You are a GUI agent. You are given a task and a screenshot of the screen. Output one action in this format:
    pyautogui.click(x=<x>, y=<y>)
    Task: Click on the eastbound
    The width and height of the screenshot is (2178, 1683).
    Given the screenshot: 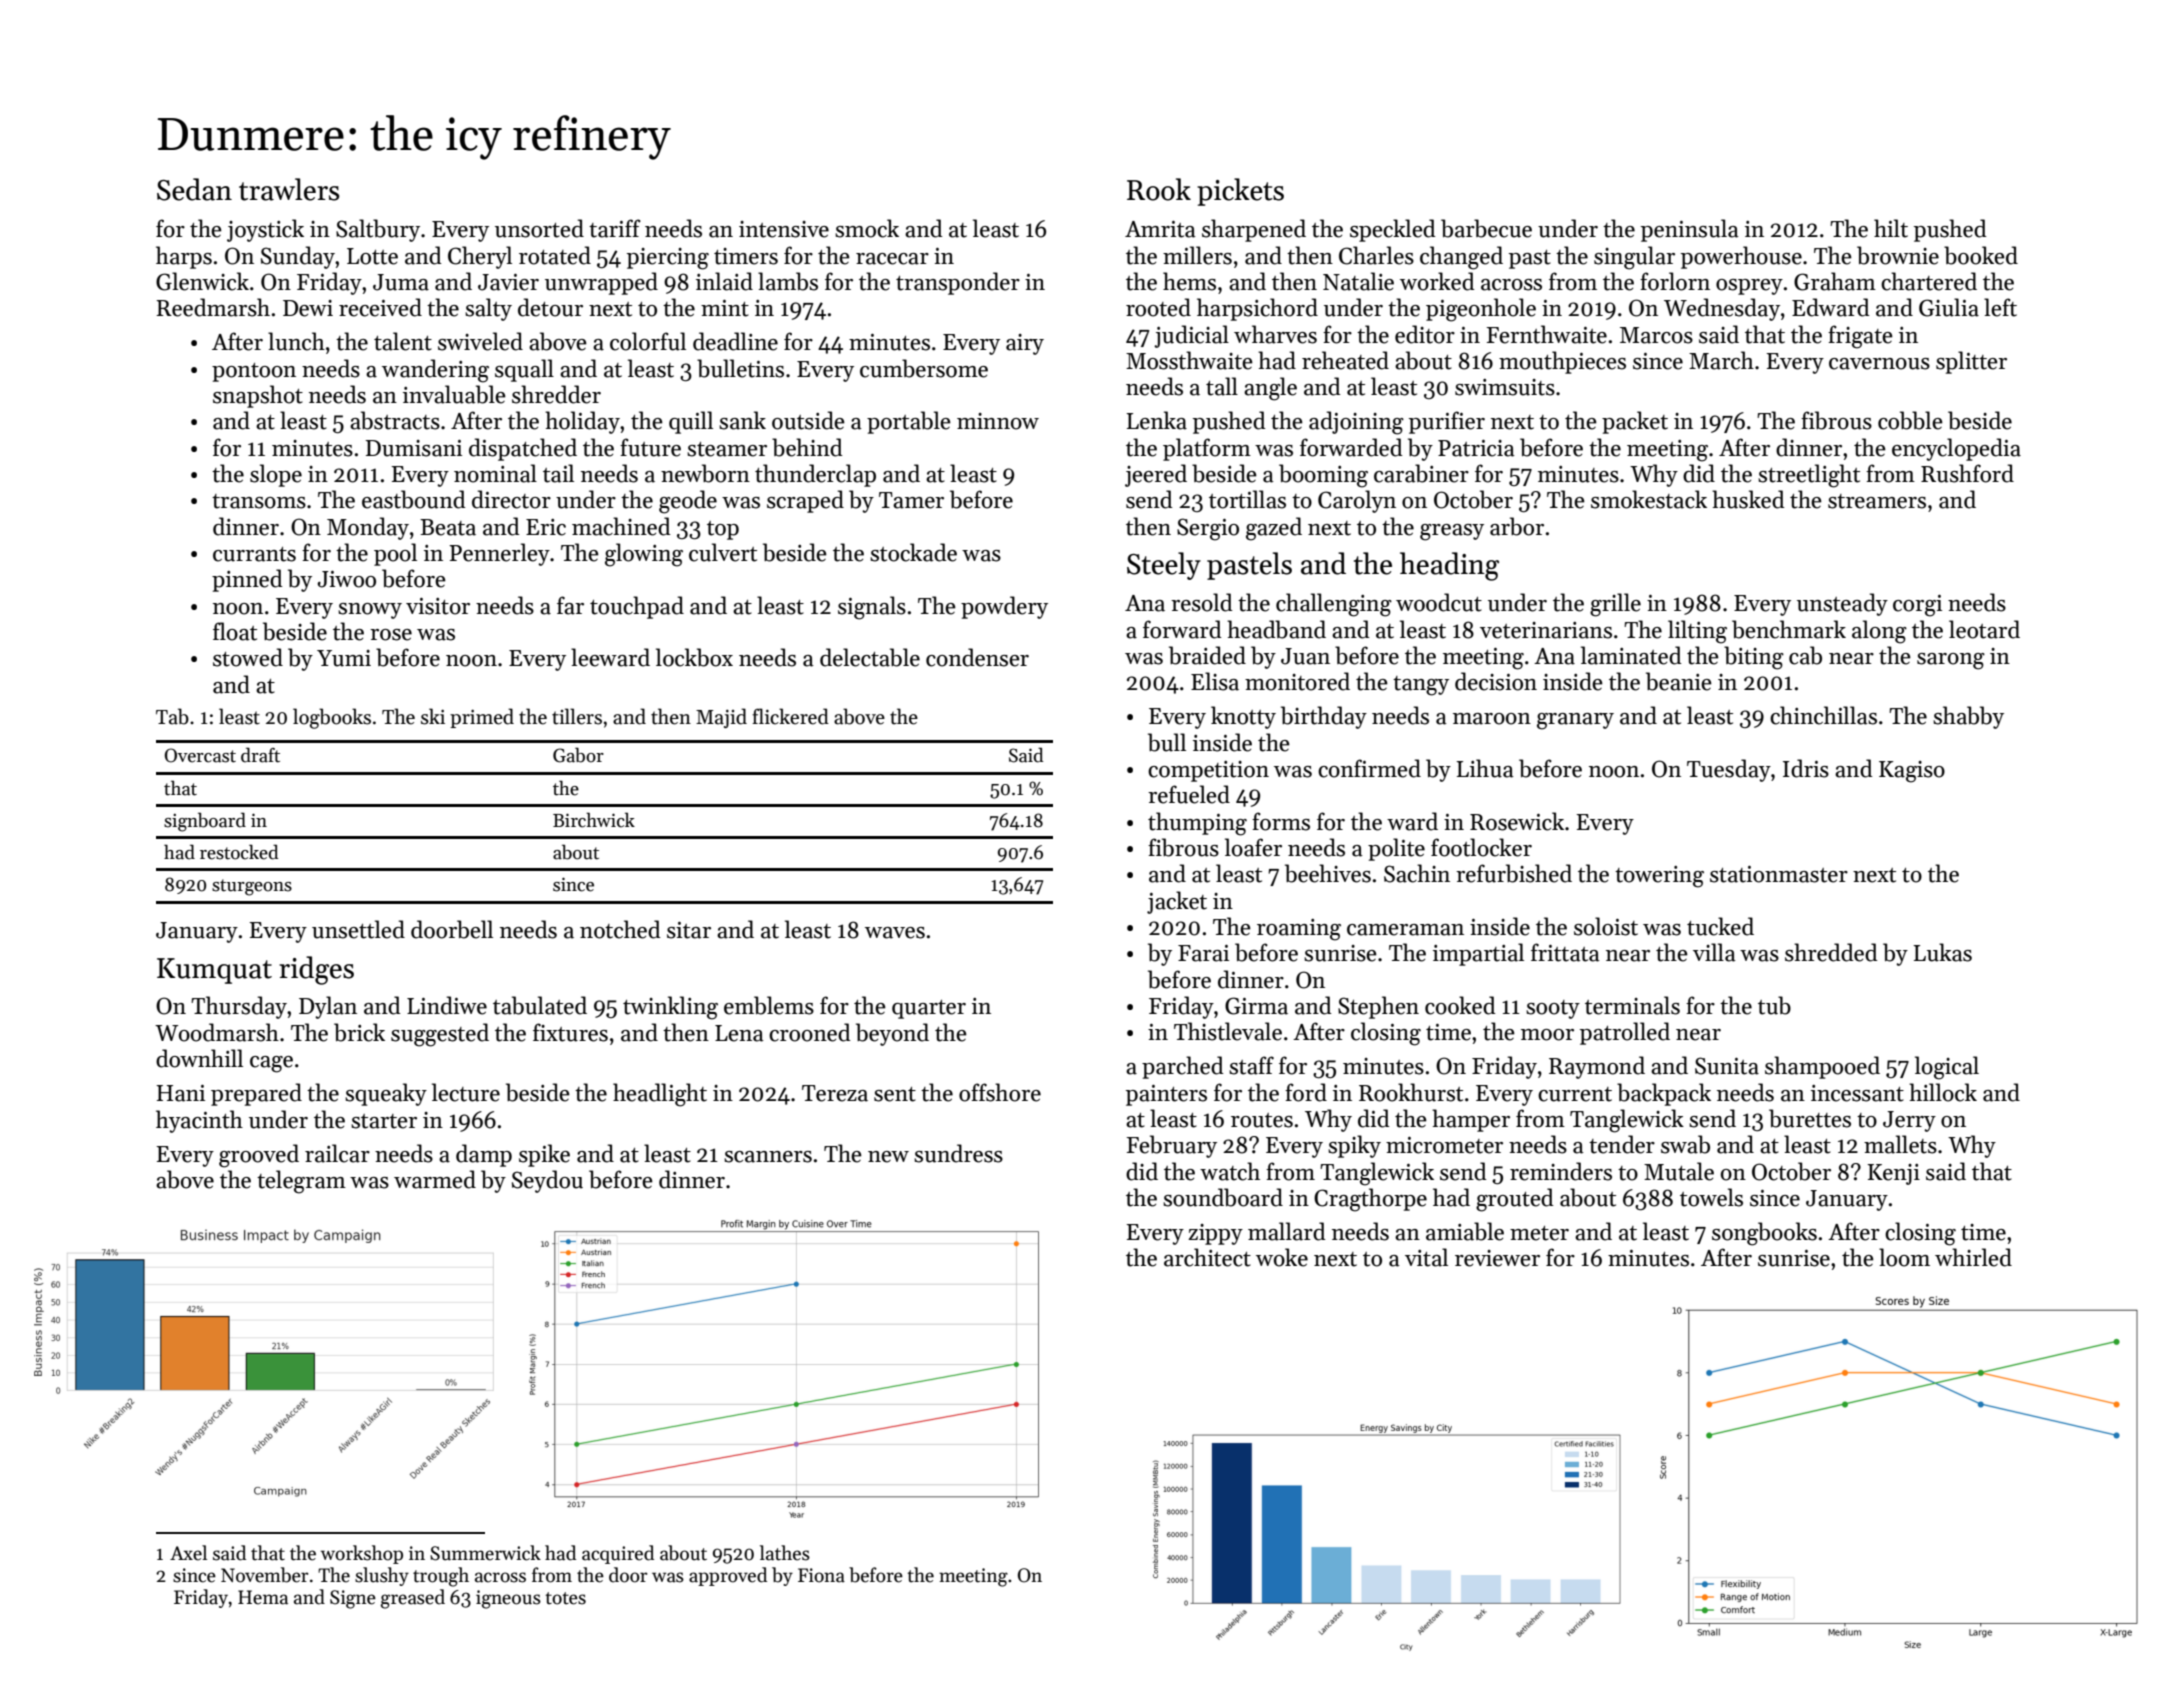 What is the action you would take?
    pyautogui.click(x=414, y=499)
